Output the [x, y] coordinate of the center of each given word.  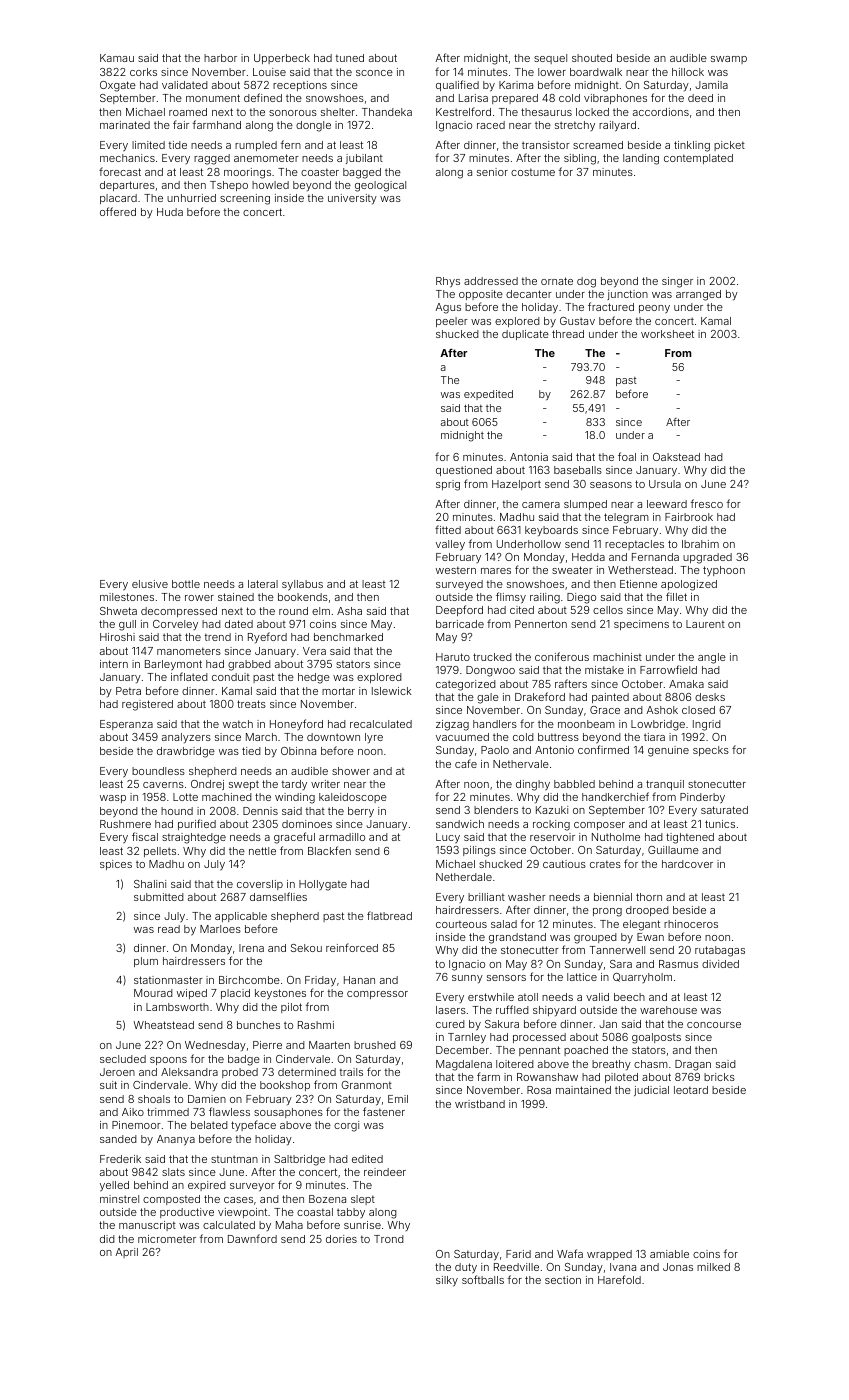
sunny [467, 979]
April [126, 1253]
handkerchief [615, 796]
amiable [669, 1254]
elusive [150, 584]
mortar [338, 691]
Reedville [516, 1267]
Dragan [693, 1065]
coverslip [260, 885]
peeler [452, 322]
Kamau [117, 58]
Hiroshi [117, 637]
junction [627, 295]
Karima [516, 85]
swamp [729, 60]
